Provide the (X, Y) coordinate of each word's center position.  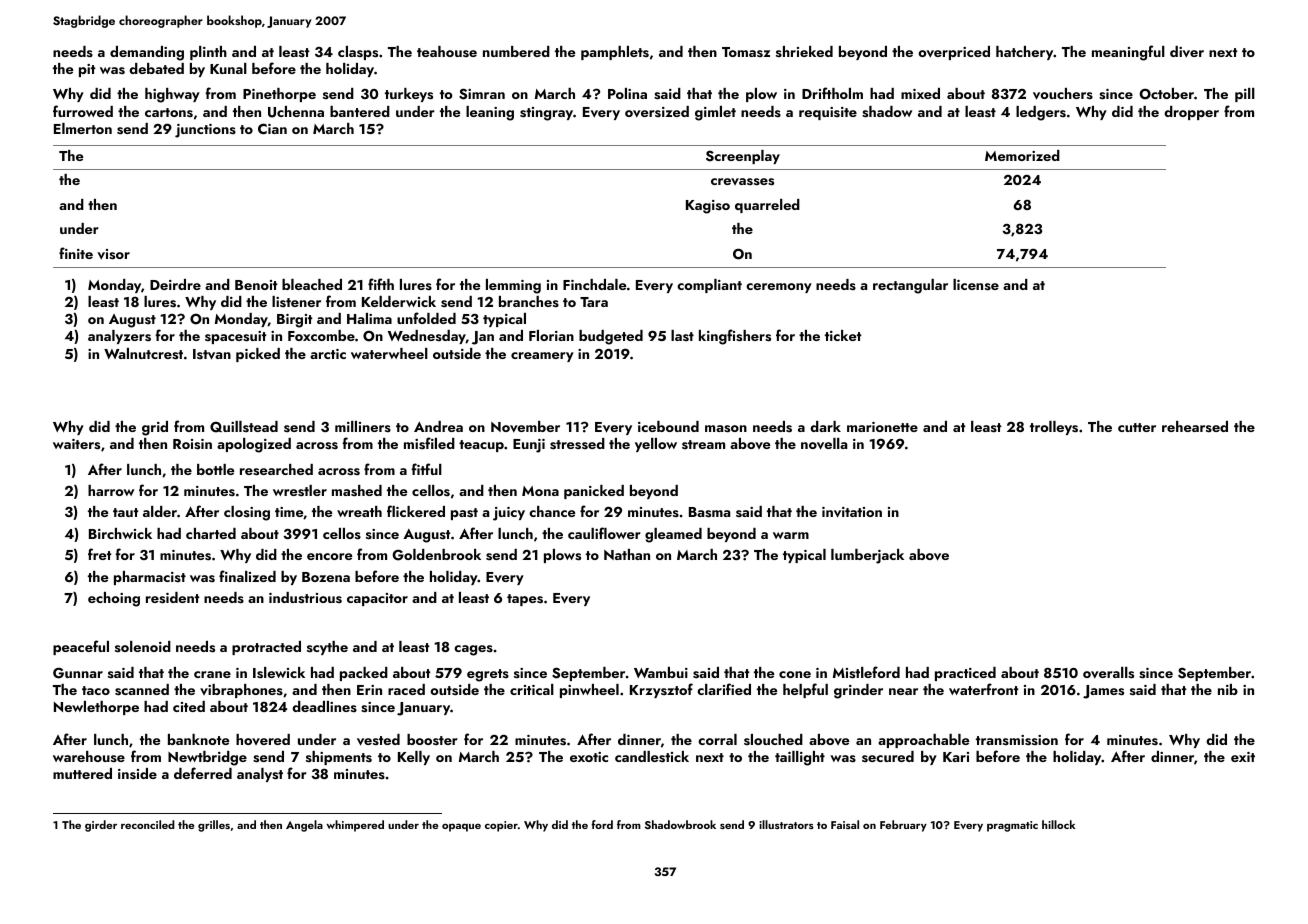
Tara (594, 302)
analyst (260, 775)
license (976, 284)
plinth (208, 53)
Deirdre (175, 284)
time (289, 512)
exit (1243, 757)
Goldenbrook (437, 555)
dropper (1191, 113)
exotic (589, 757)
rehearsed (1195, 426)
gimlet (715, 113)
